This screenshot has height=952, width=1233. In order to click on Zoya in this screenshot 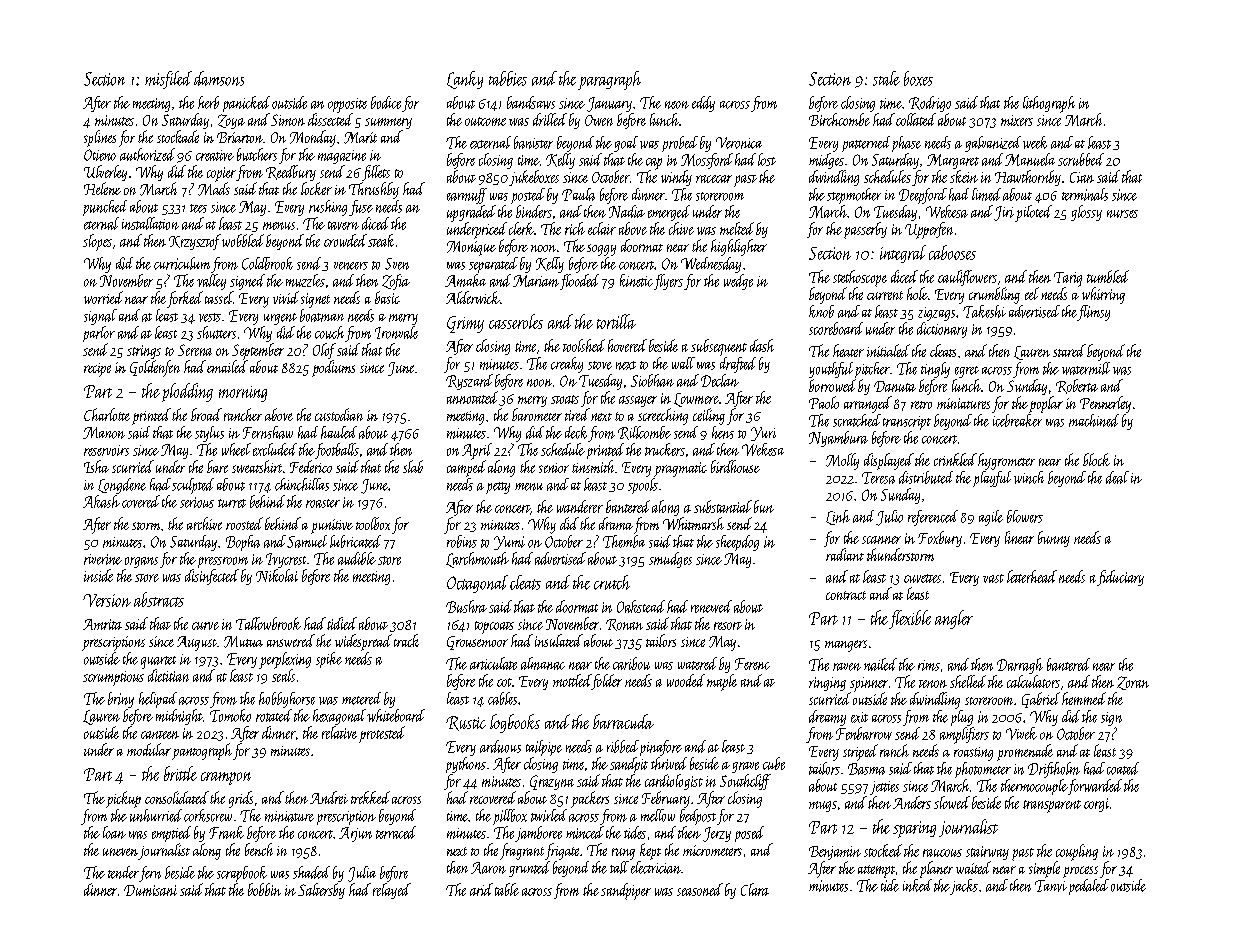, I will do `click(231, 121)`.
